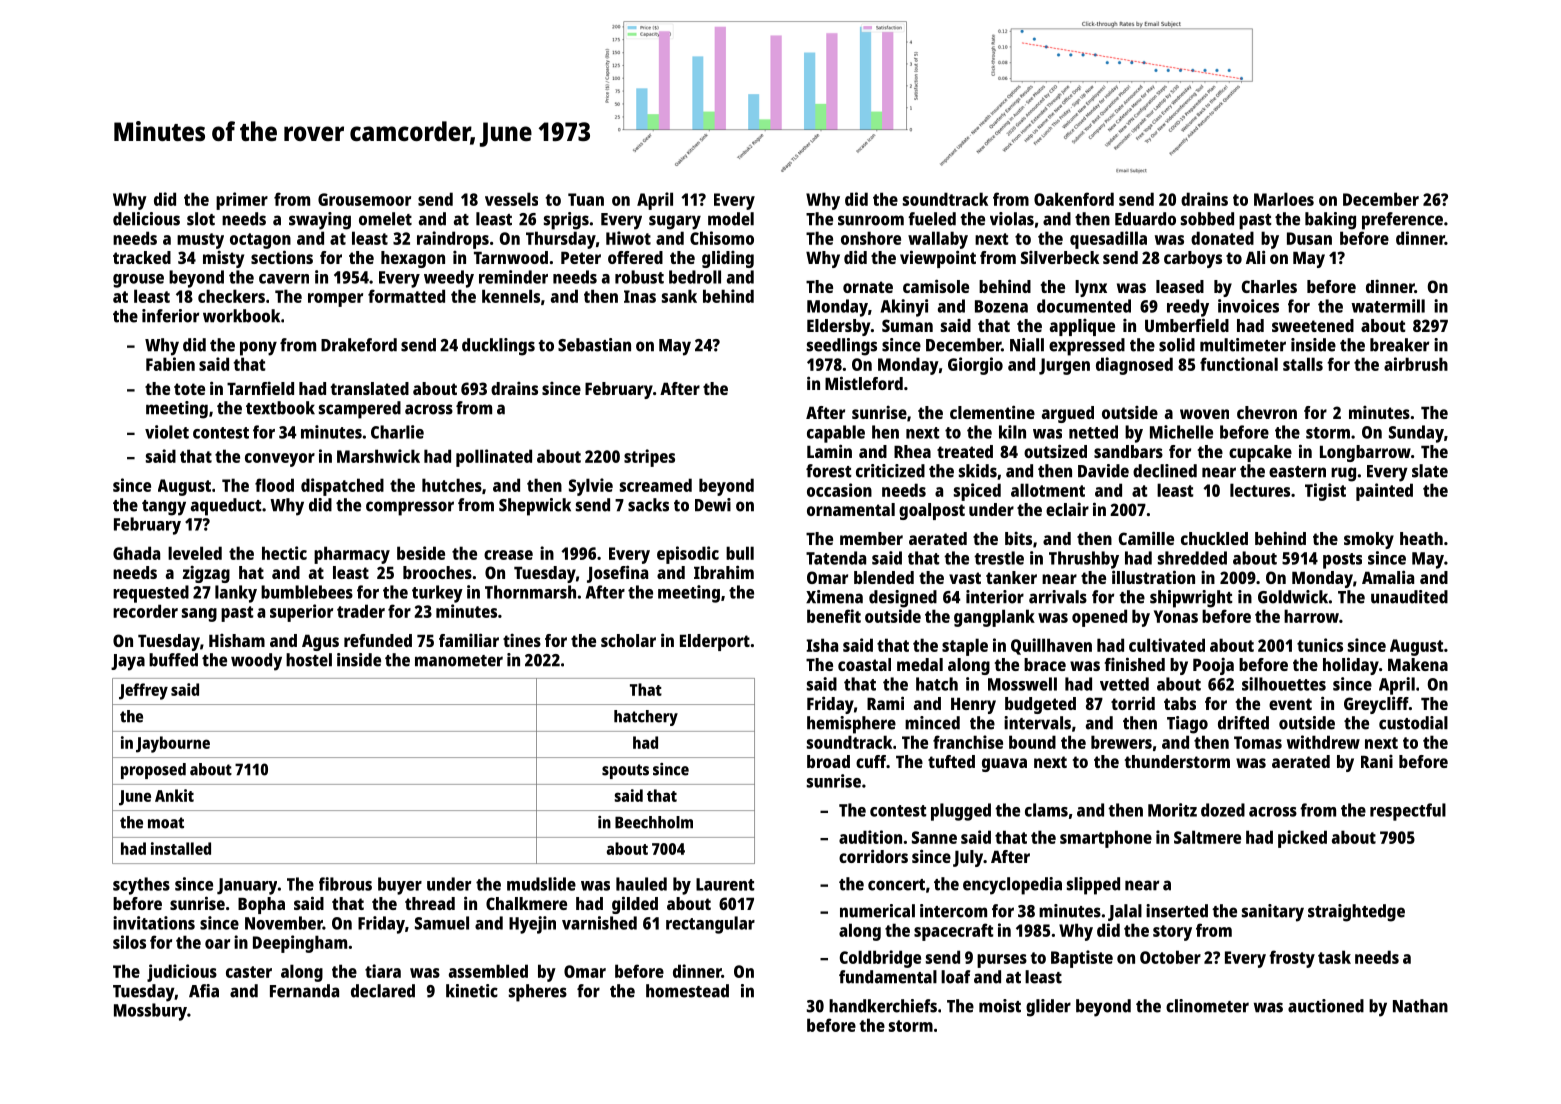 This document has height=1104, width=1561. What do you see at coordinates (1267, 412) in the document?
I see `chevron` at bounding box center [1267, 412].
